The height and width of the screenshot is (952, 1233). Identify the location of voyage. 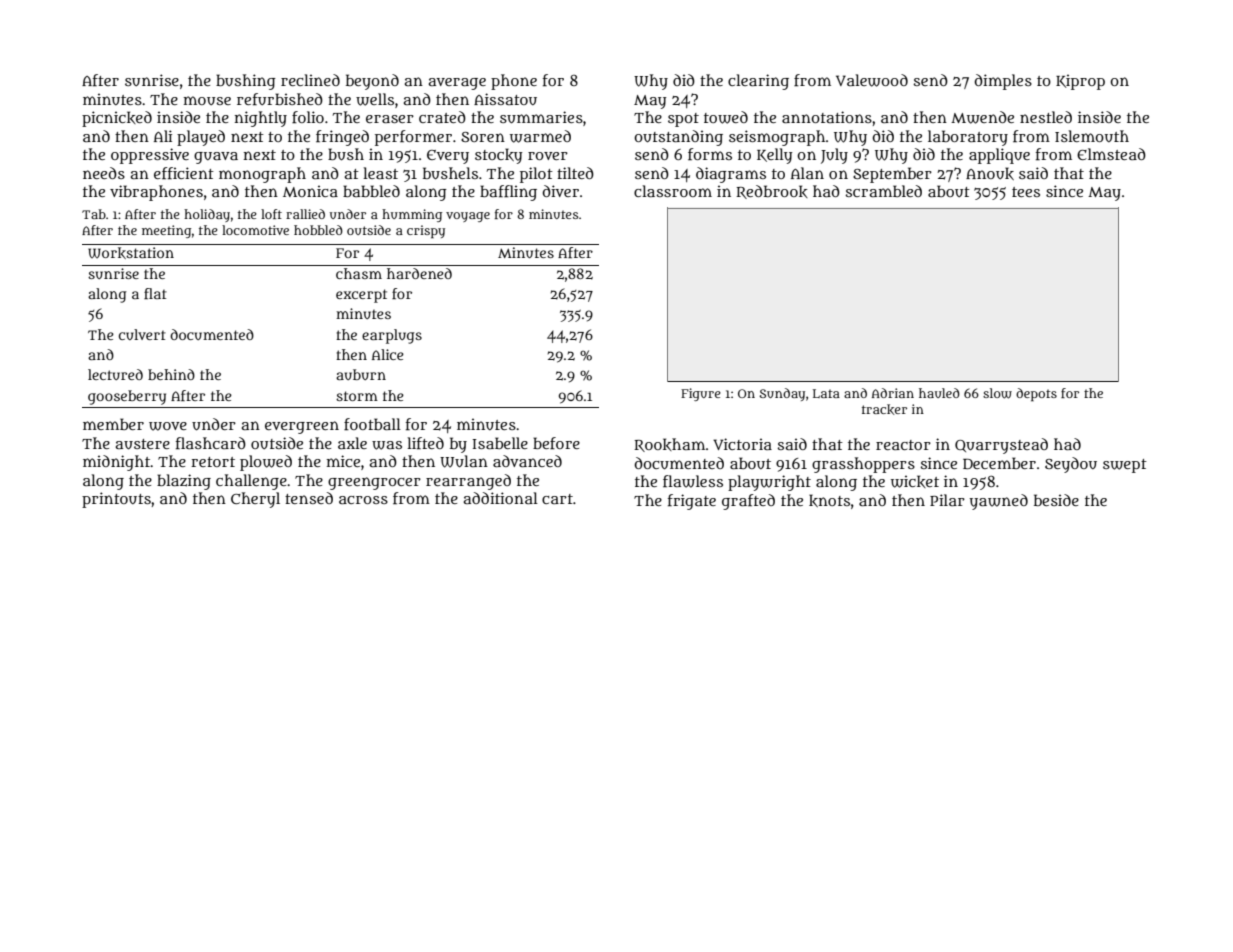
(468, 217).
